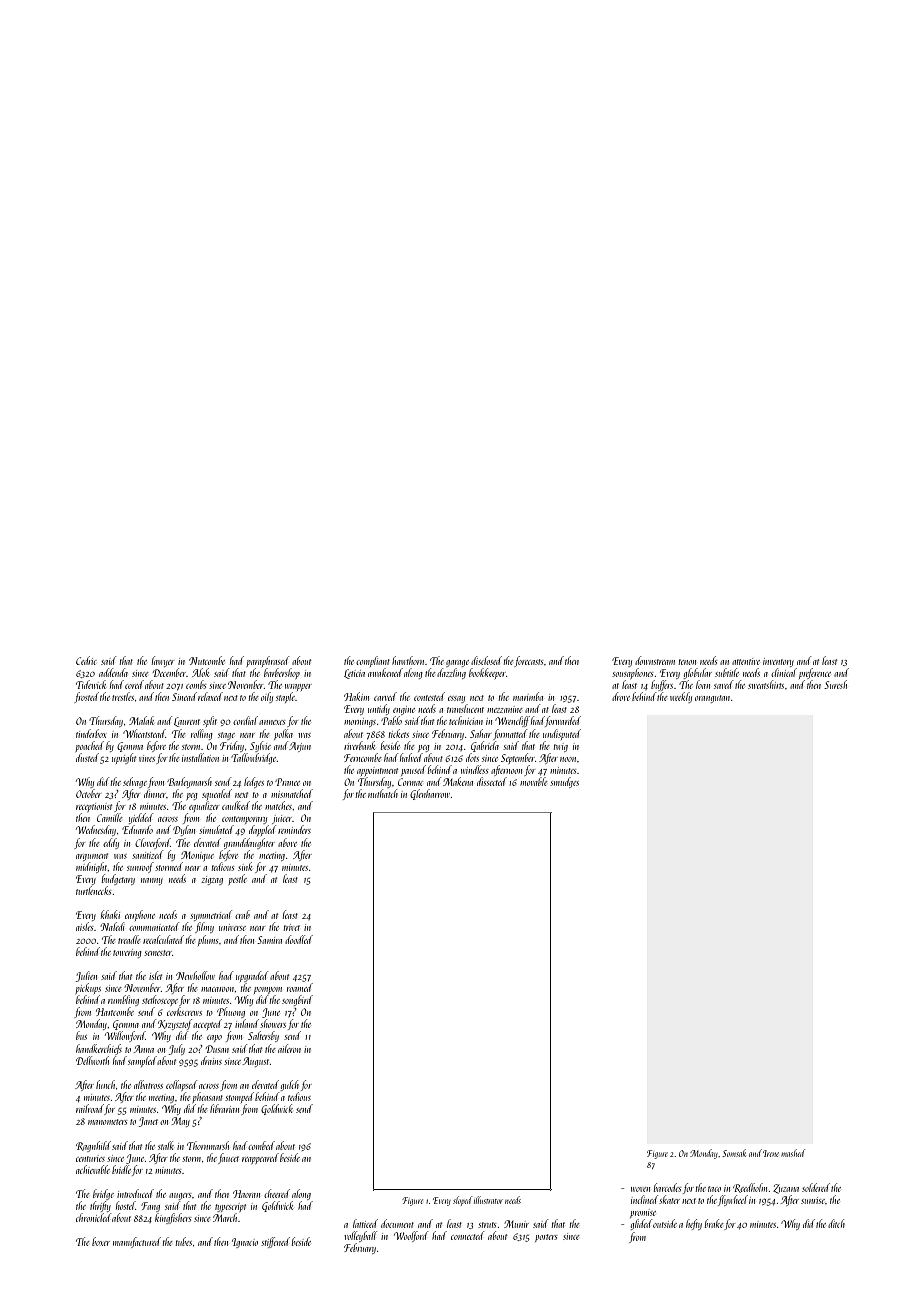  What do you see at coordinates (687, 662) in the document?
I see `tenon` at bounding box center [687, 662].
